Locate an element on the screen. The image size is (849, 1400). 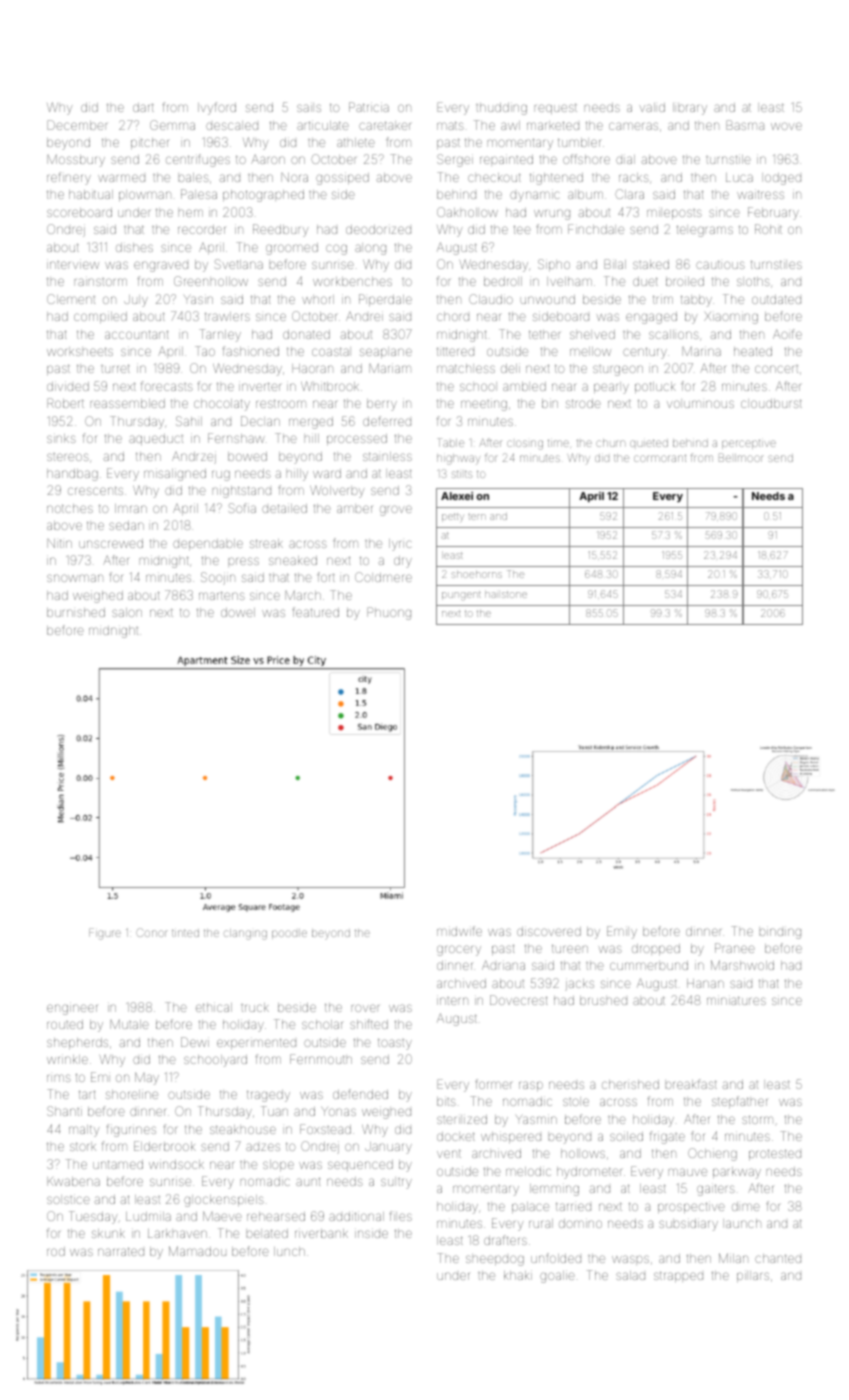
steakhouse is located at coordinates (243, 1129).
